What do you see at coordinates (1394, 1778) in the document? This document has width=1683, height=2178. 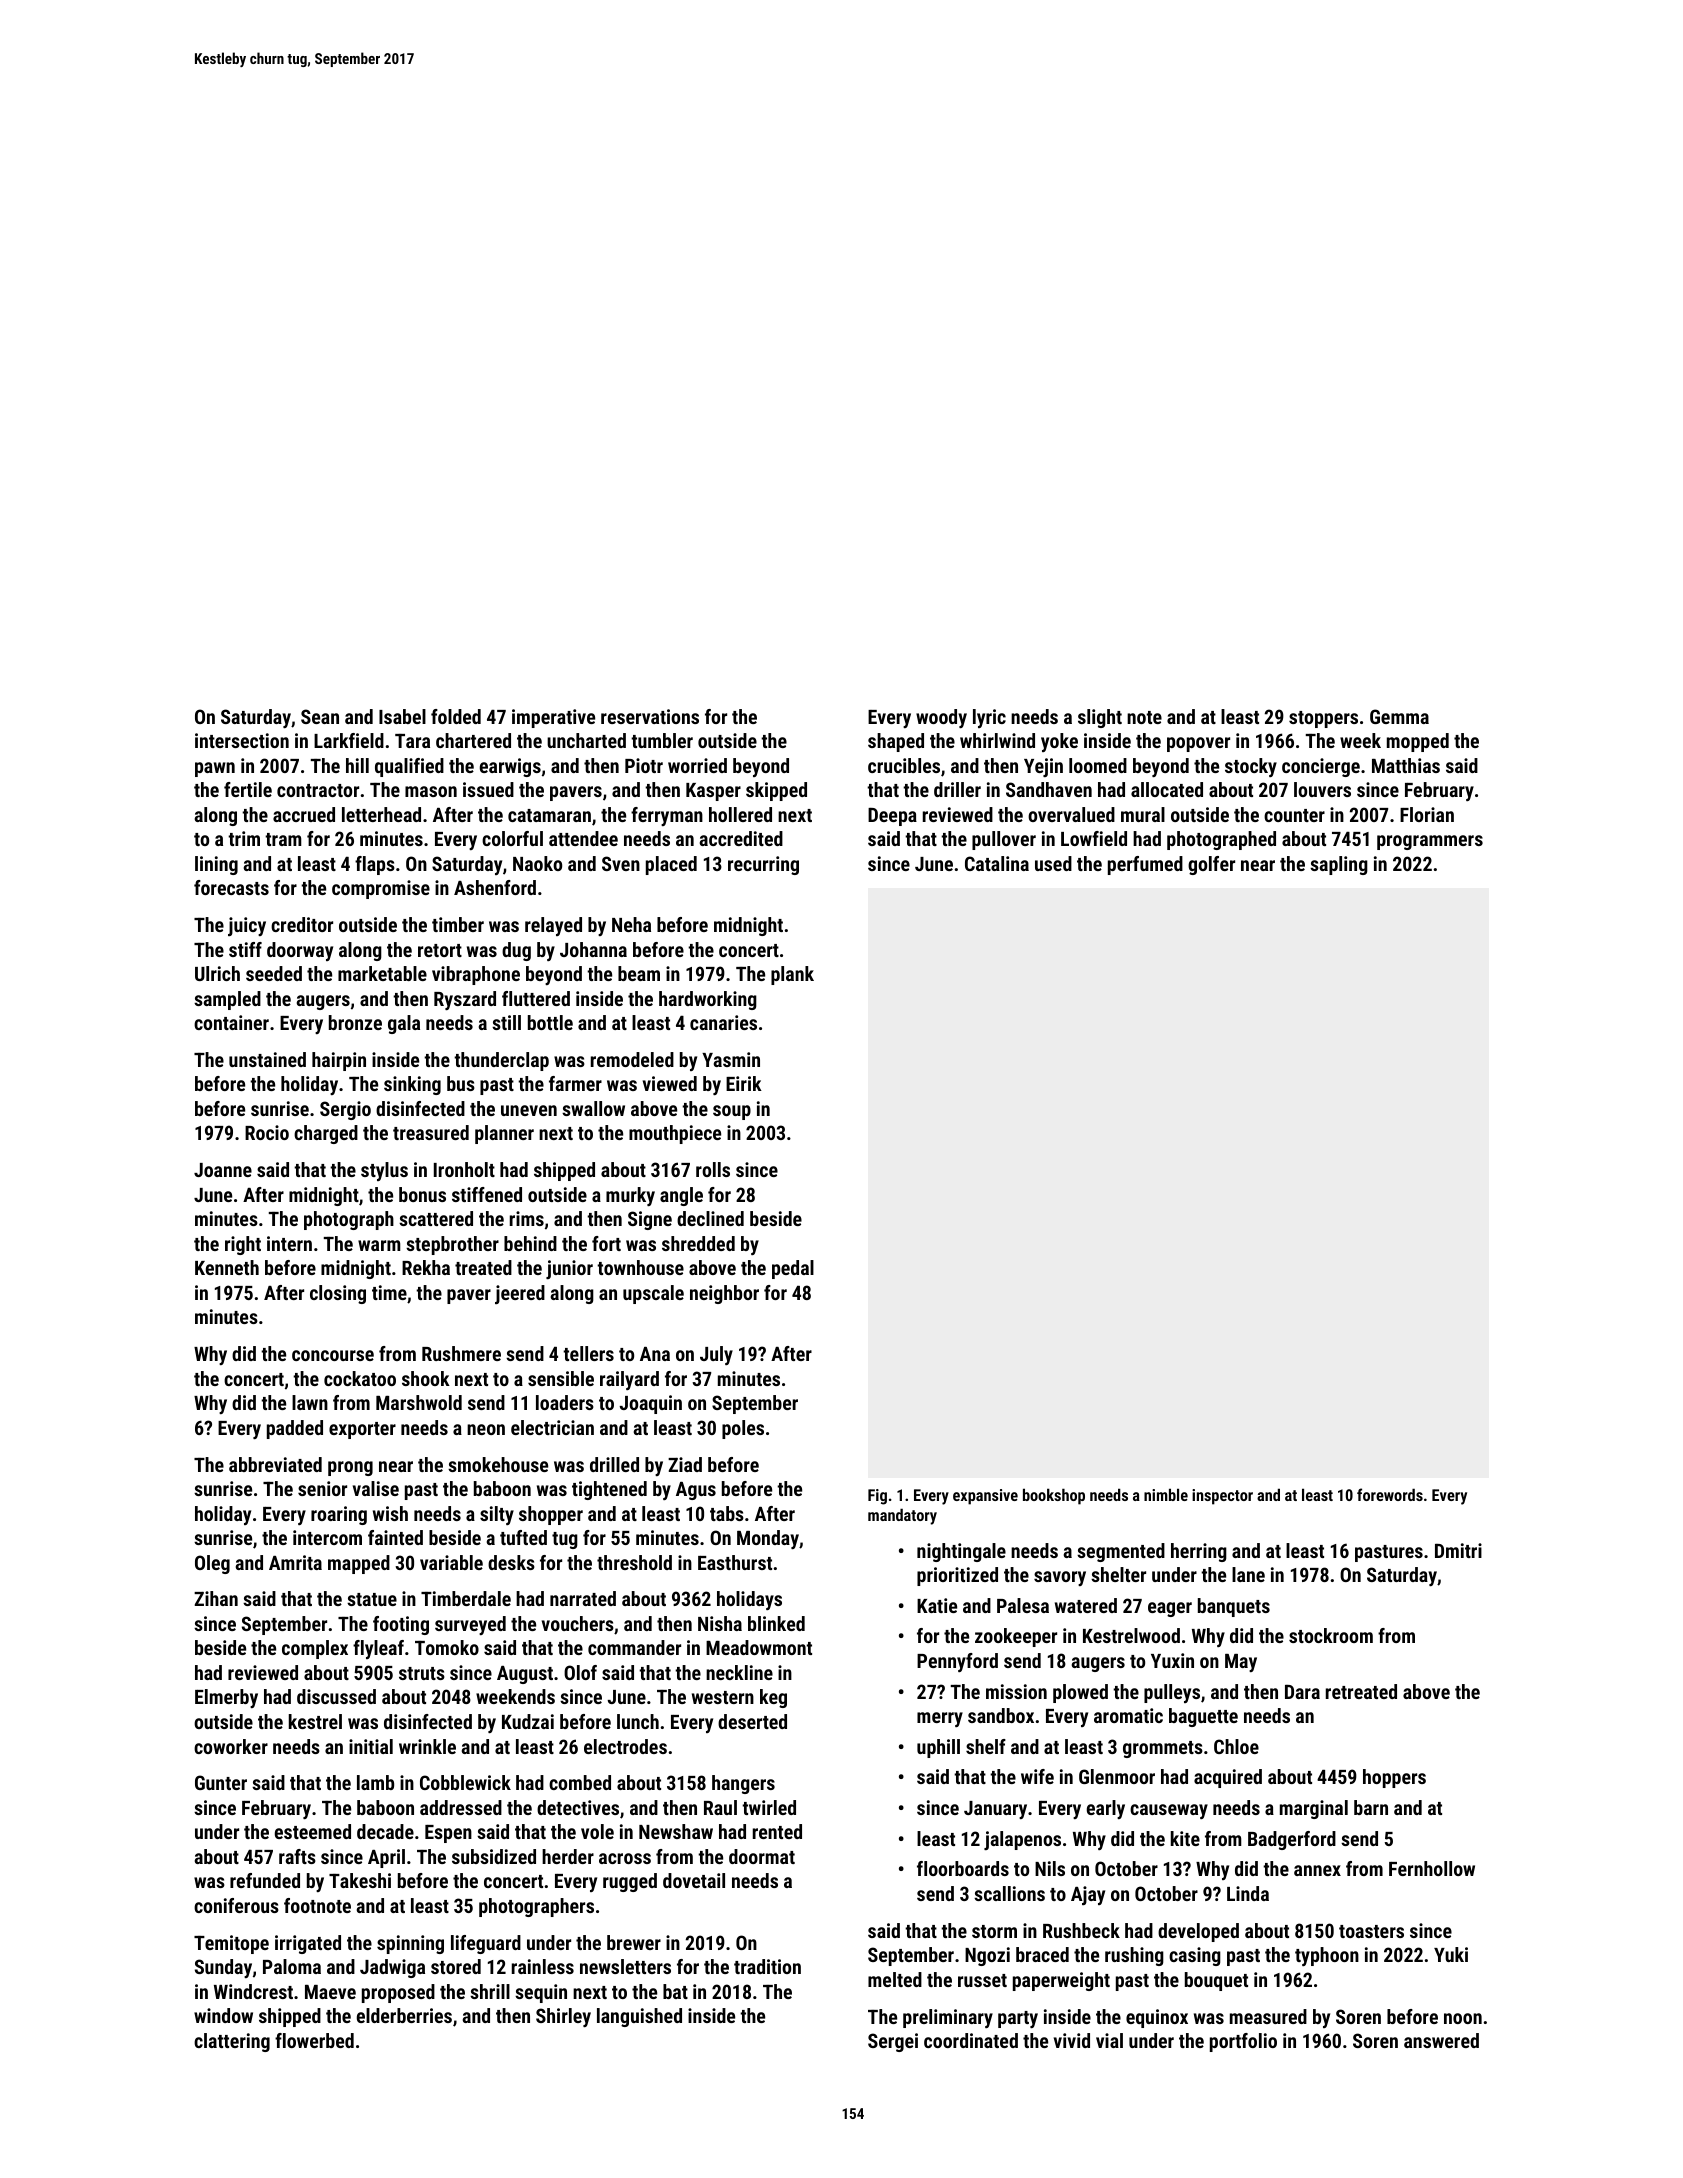 I see `hoppers` at bounding box center [1394, 1778].
